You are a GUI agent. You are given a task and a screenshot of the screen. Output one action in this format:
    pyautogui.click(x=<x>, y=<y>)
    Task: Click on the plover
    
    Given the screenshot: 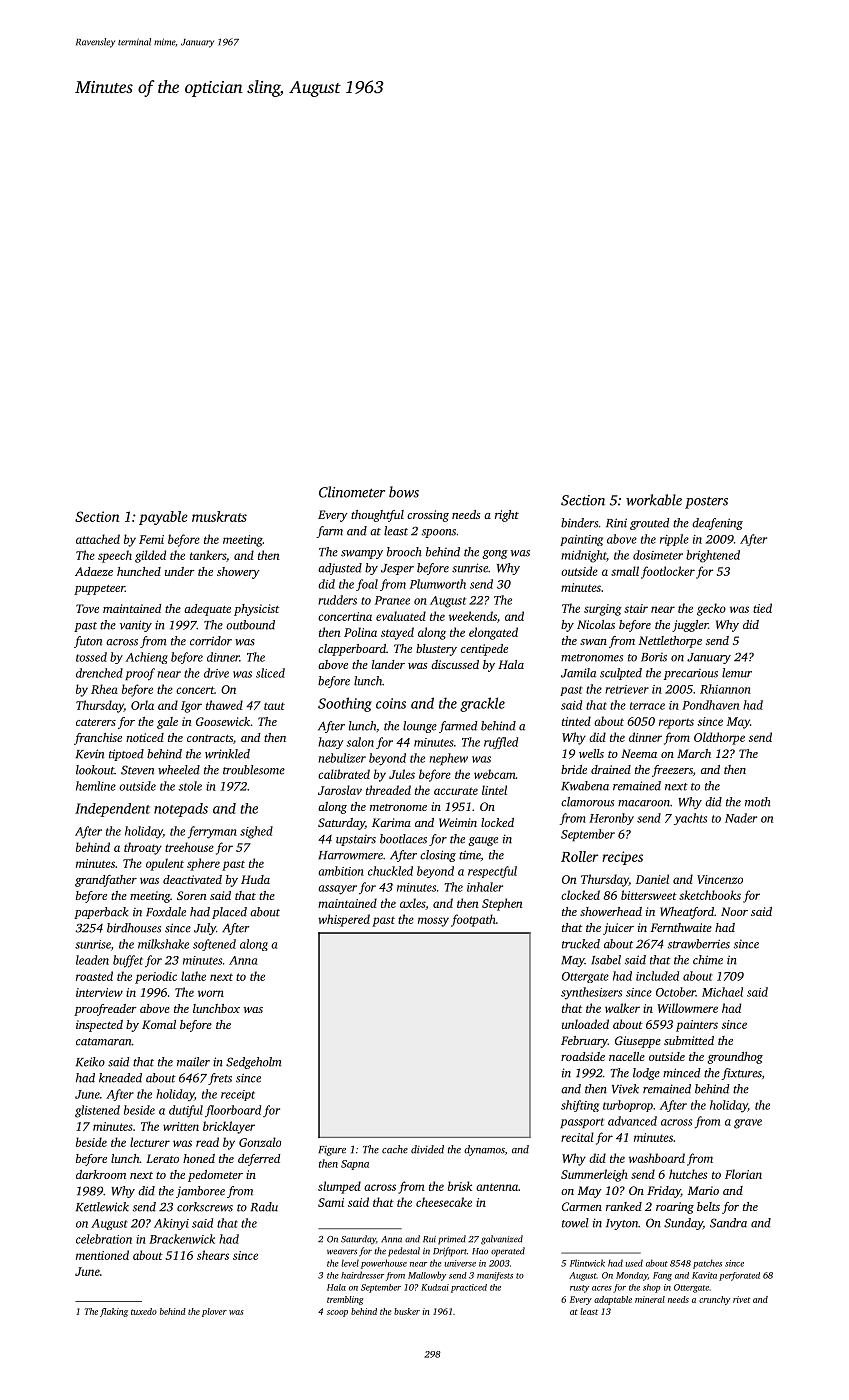 What is the action you would take?
    pyautogui.click(x=214, y=1312)
